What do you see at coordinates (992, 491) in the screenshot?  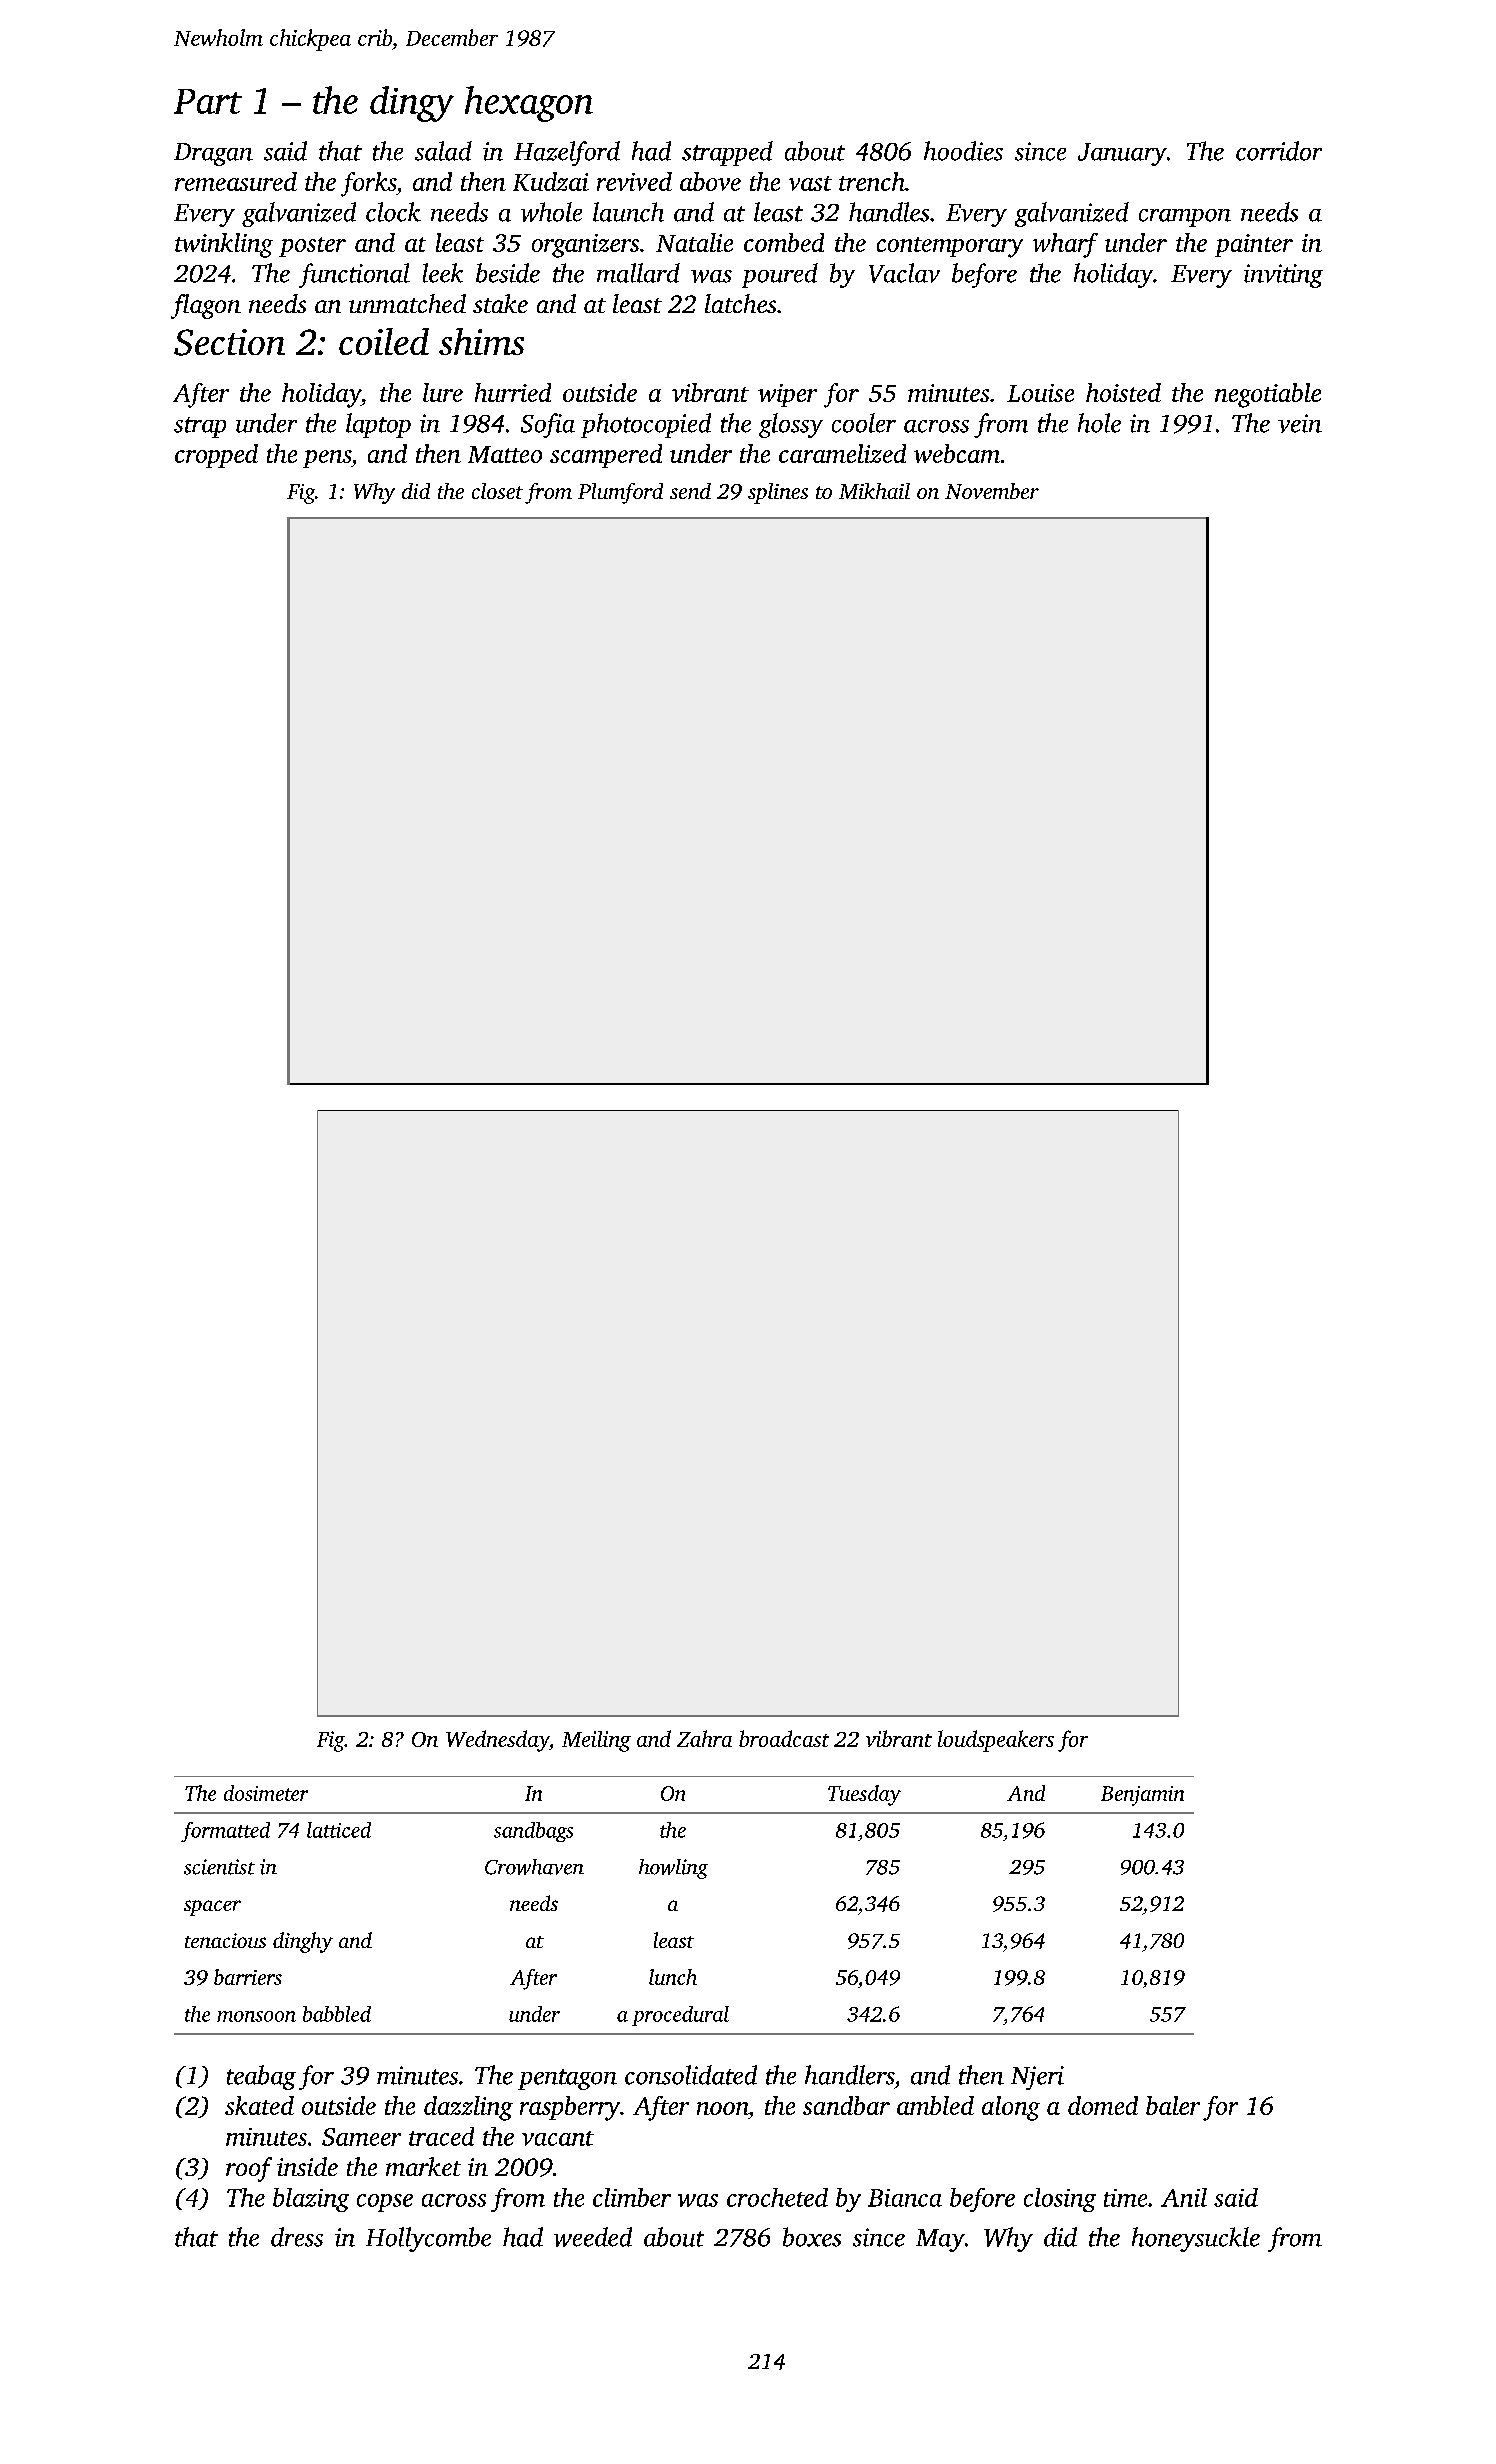 I see `November` at bounding box center [992, 491].
